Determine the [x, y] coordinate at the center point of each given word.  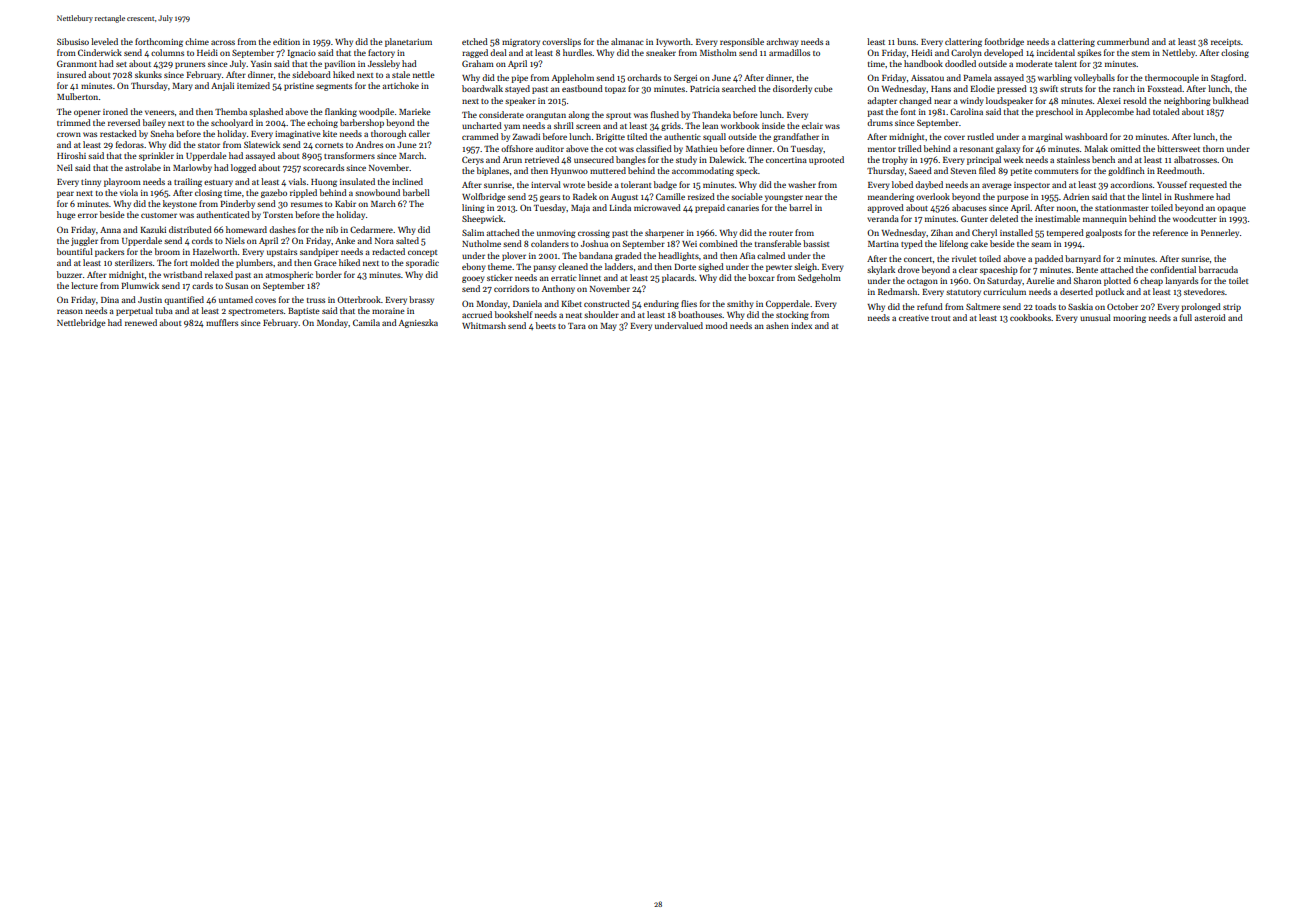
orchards [644, 77]
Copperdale [788, 304]
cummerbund [1123, 41]
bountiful [75, 251]
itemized [253, 85]
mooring [1129, 319]
